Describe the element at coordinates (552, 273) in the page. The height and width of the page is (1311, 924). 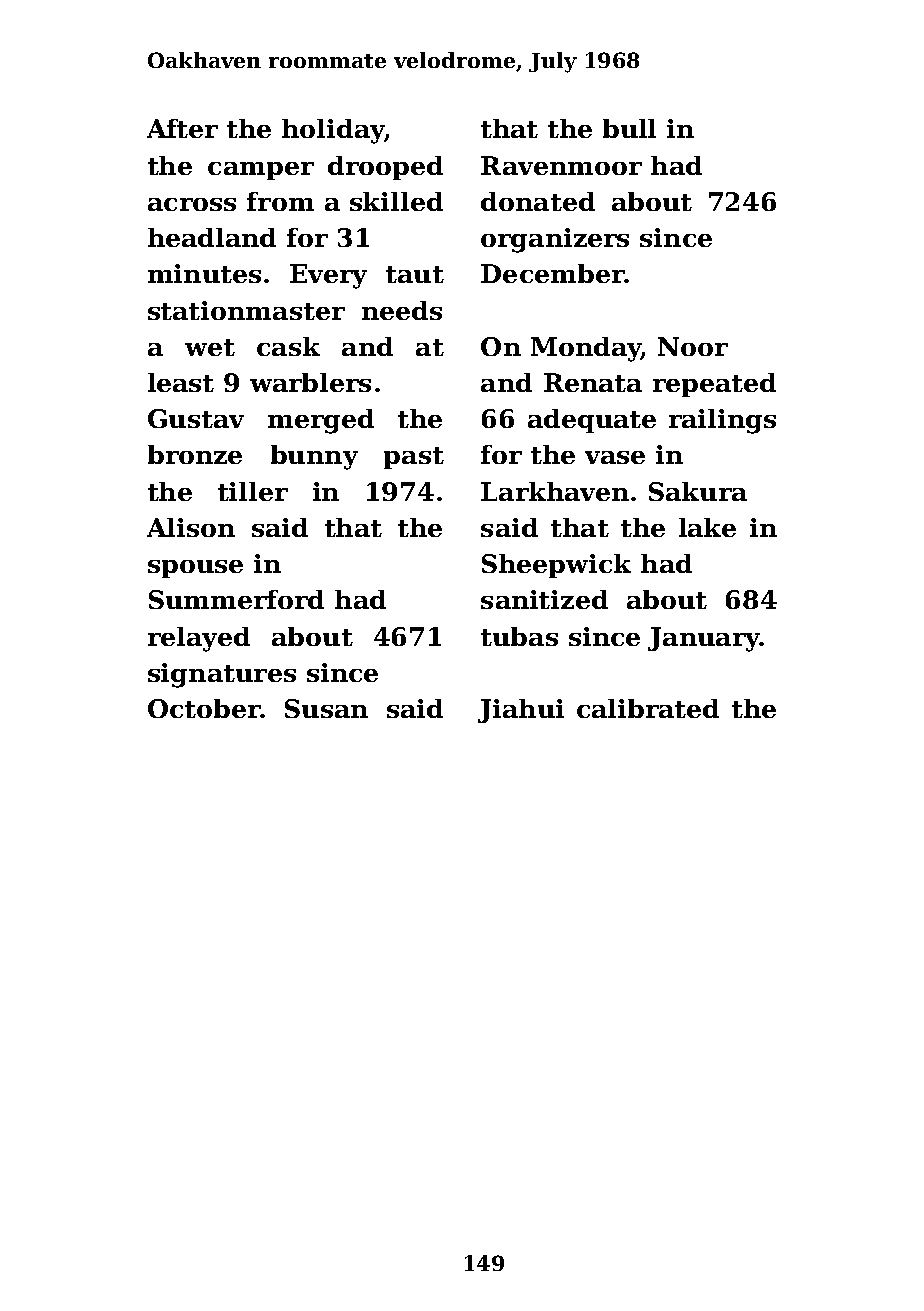
I see `December` at that location.
